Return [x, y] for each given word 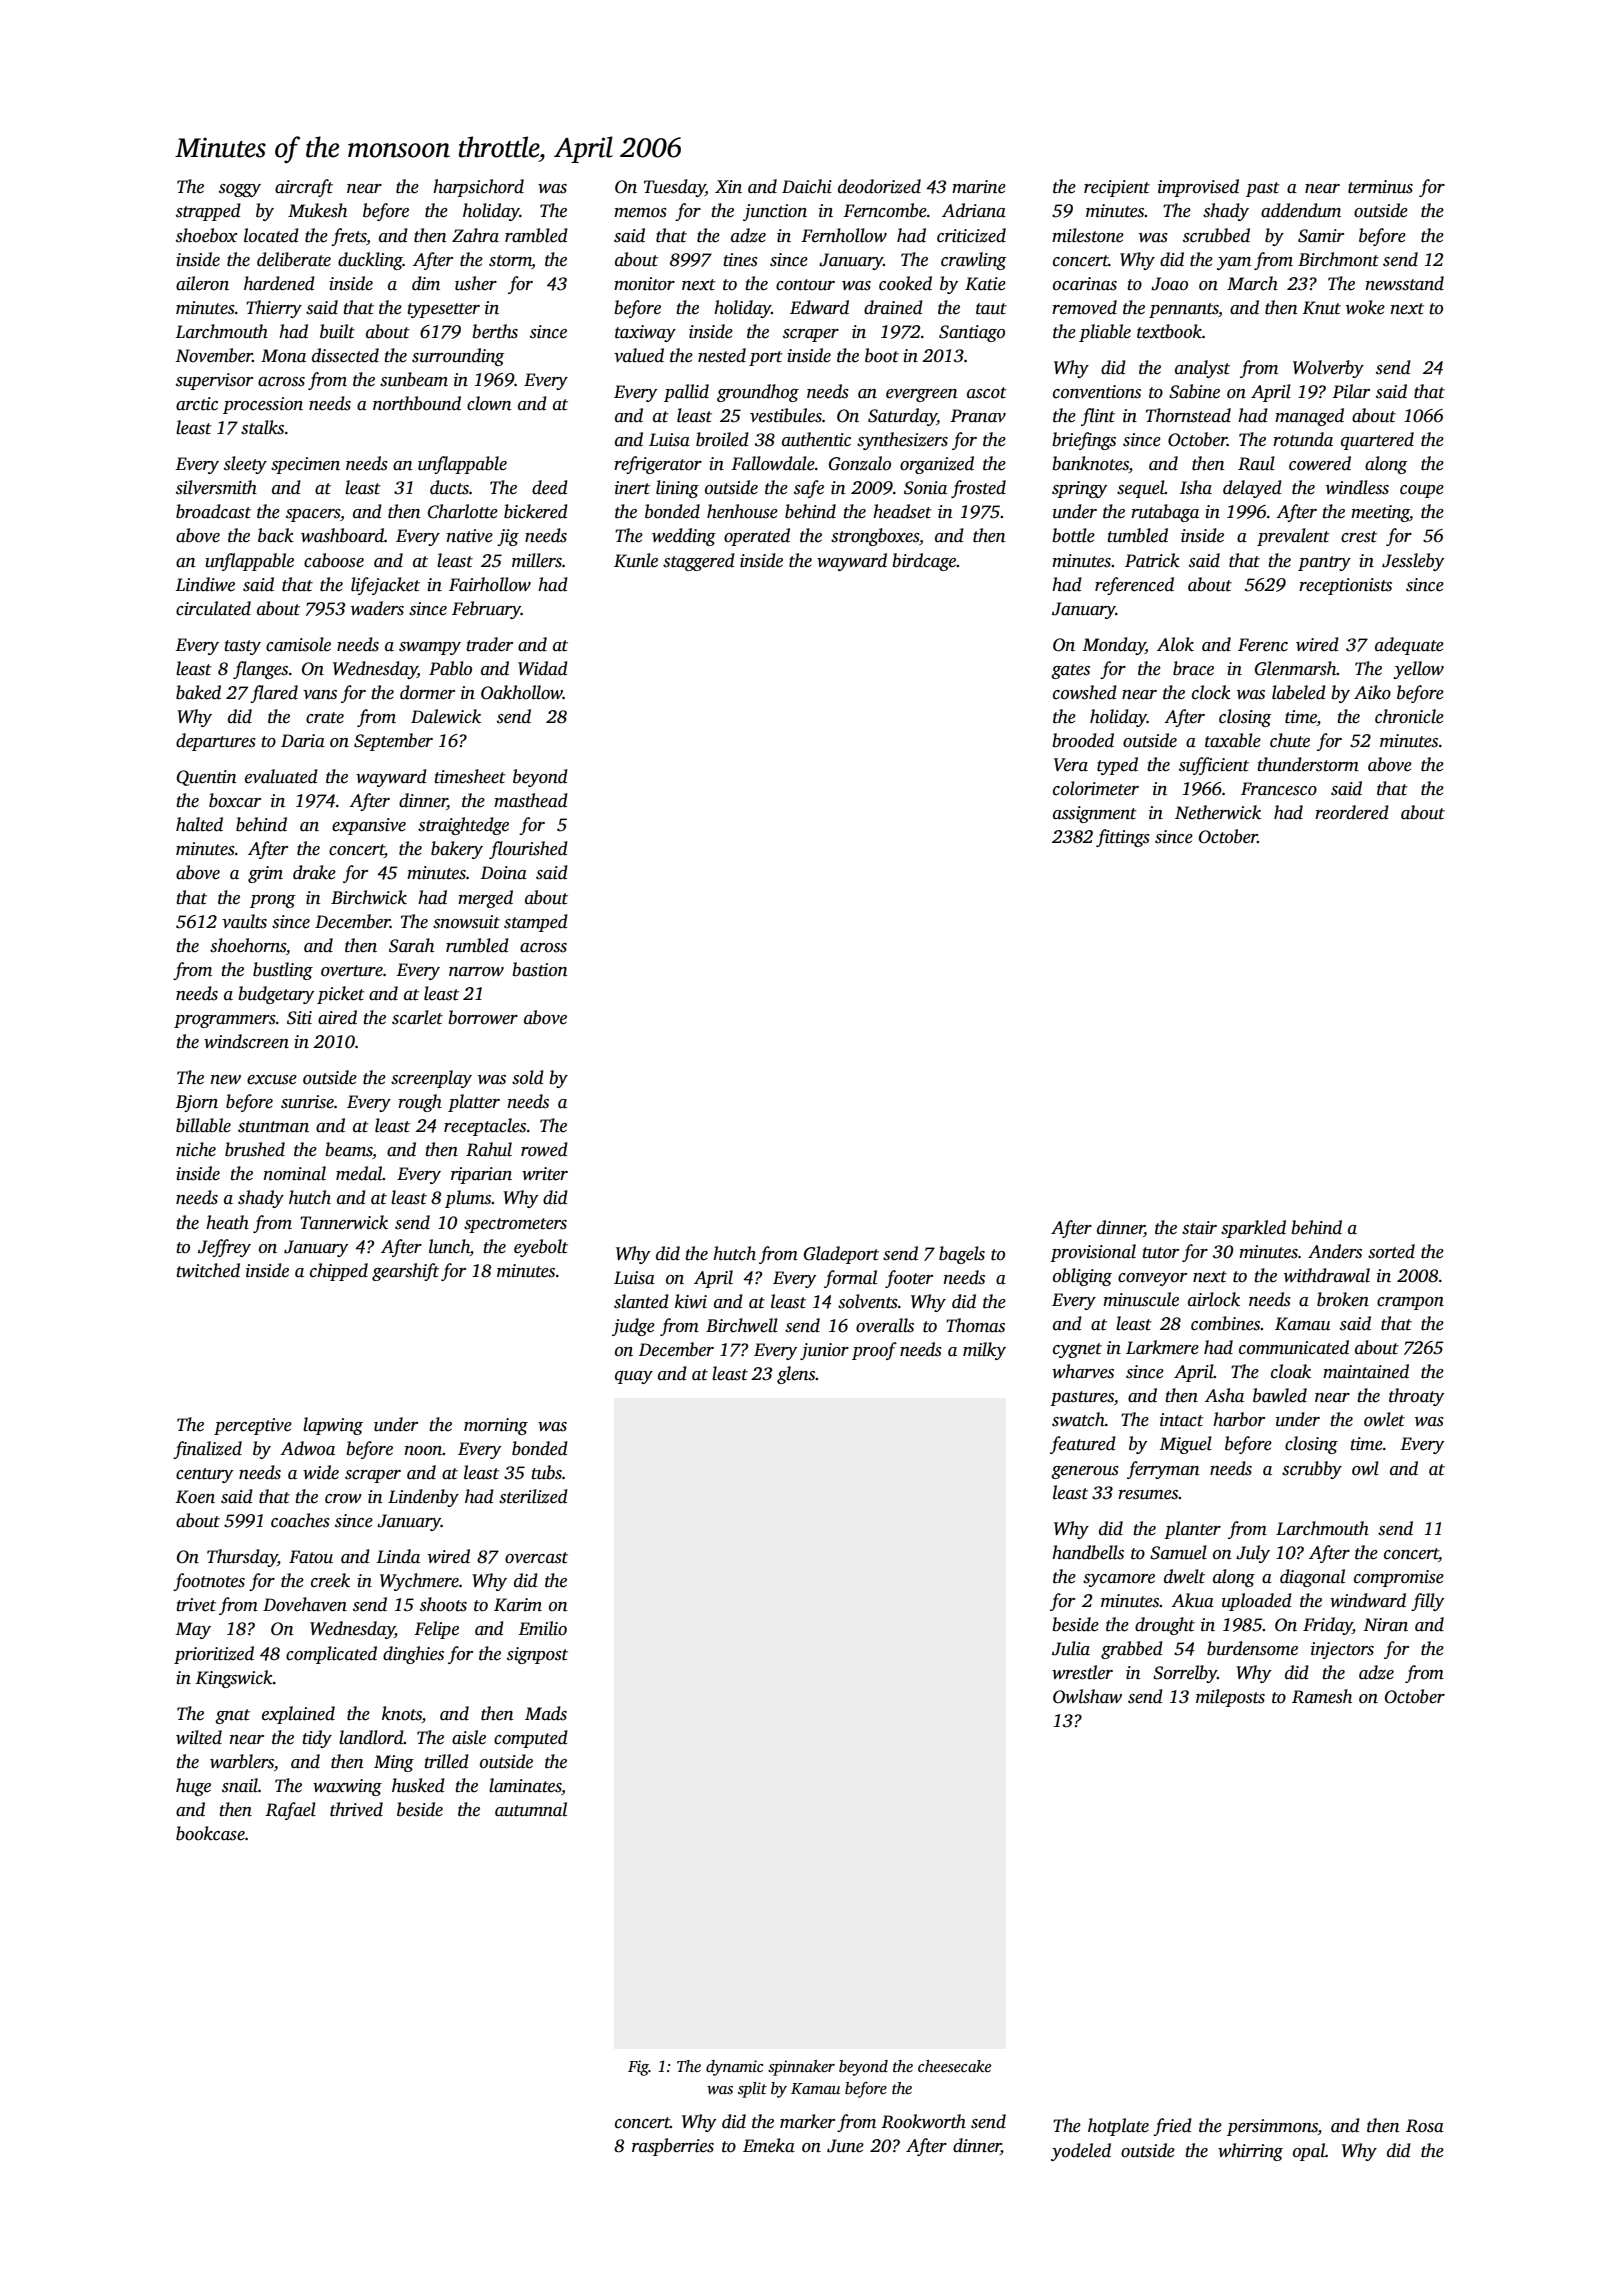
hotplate [1118, 2127]
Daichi [807, 186]
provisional [1093, 1253]
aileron [202, 283]
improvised [1198, 188]
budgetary [276, 995]
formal [850, 1279]
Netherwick [1218, 812]
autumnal [531, 1809]
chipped [339, 1272]
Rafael [290, 1811]
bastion [540, 969]
